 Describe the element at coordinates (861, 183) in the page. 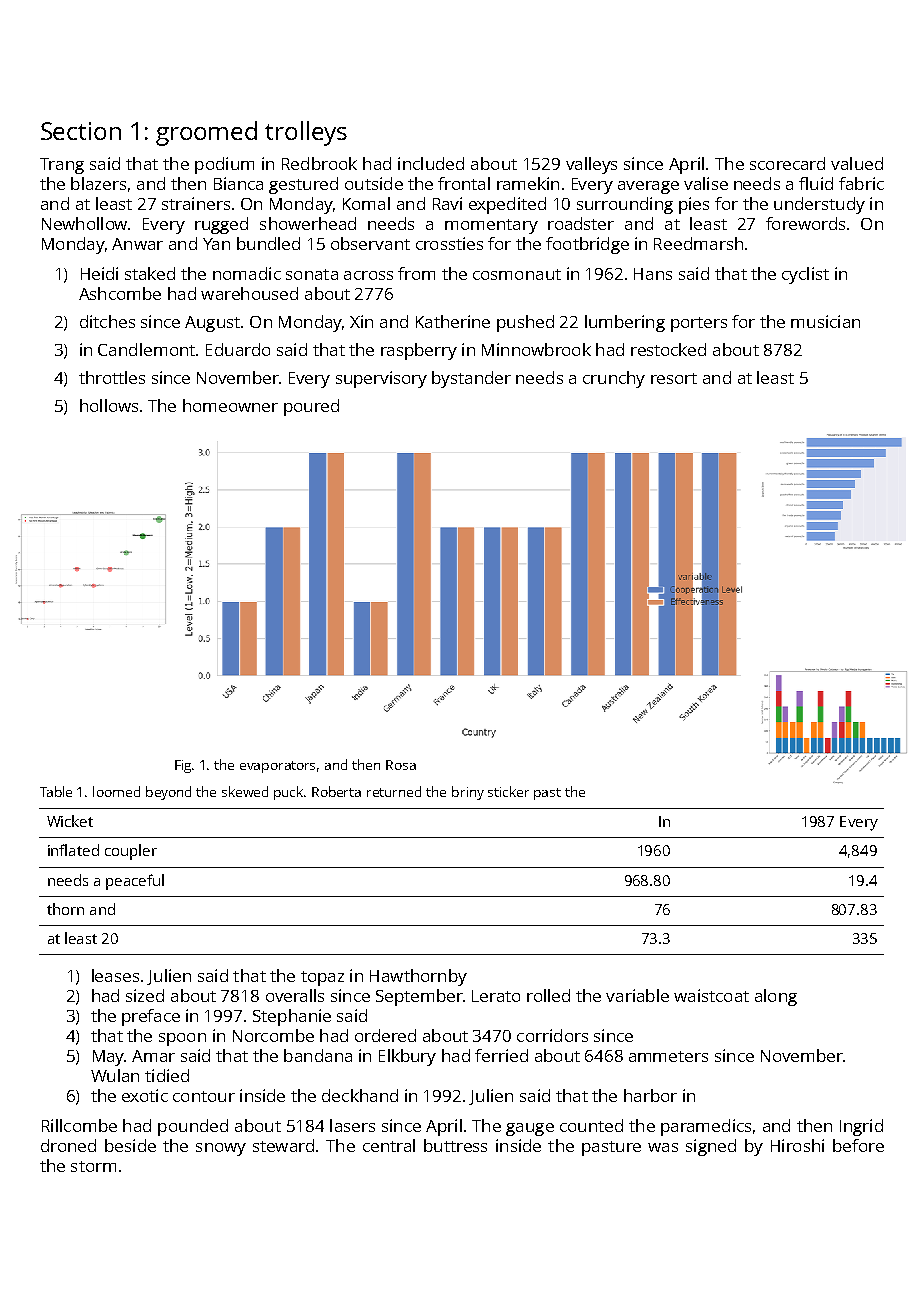

I see `fabric` at that location.
